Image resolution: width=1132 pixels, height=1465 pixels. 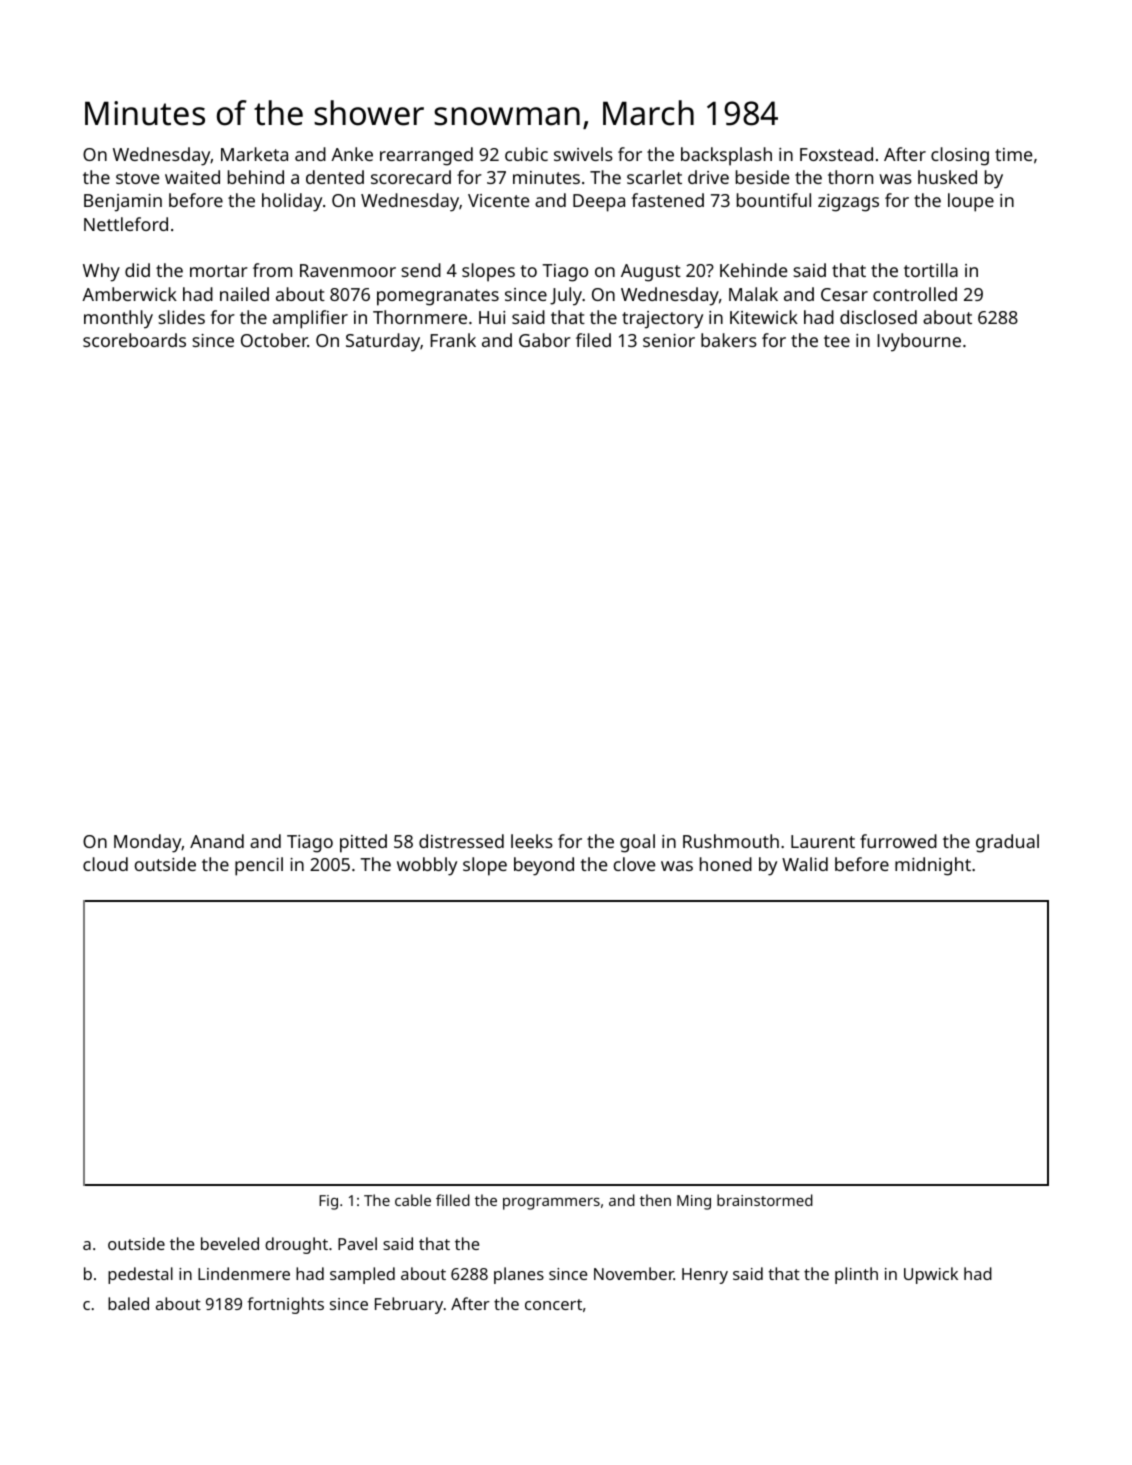 I want to click on senior, so click(x=669, y=340).
